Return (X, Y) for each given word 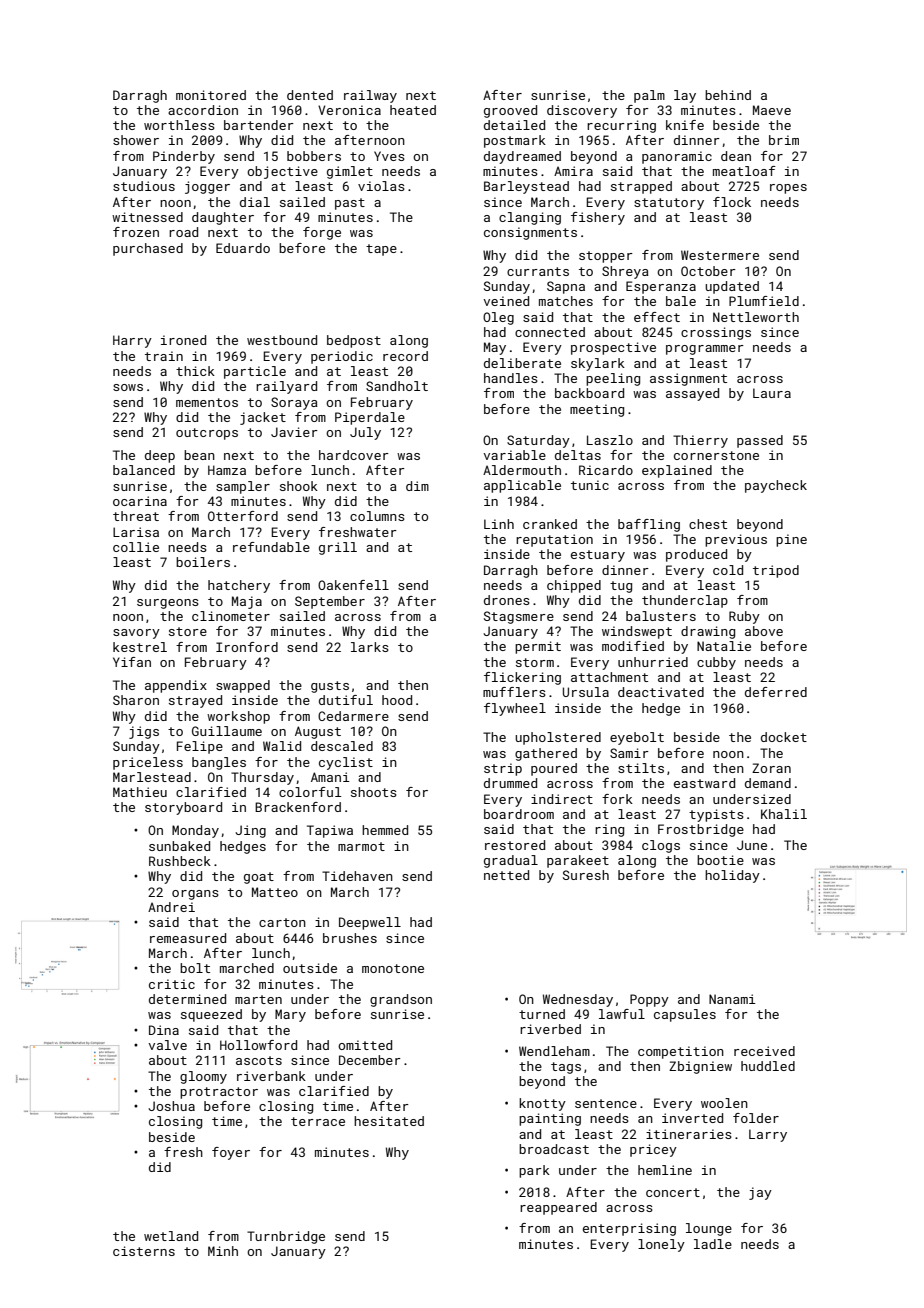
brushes (350, 938)
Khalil (784, 814)
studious (144, 186)
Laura (772, 393)
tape (381, 250)
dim (417, 486)
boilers (203, 562)
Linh (499, 524)
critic (172, 984)
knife (685, 125)
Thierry (700, 441)
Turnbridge (286, 1237)
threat (136, 516)
